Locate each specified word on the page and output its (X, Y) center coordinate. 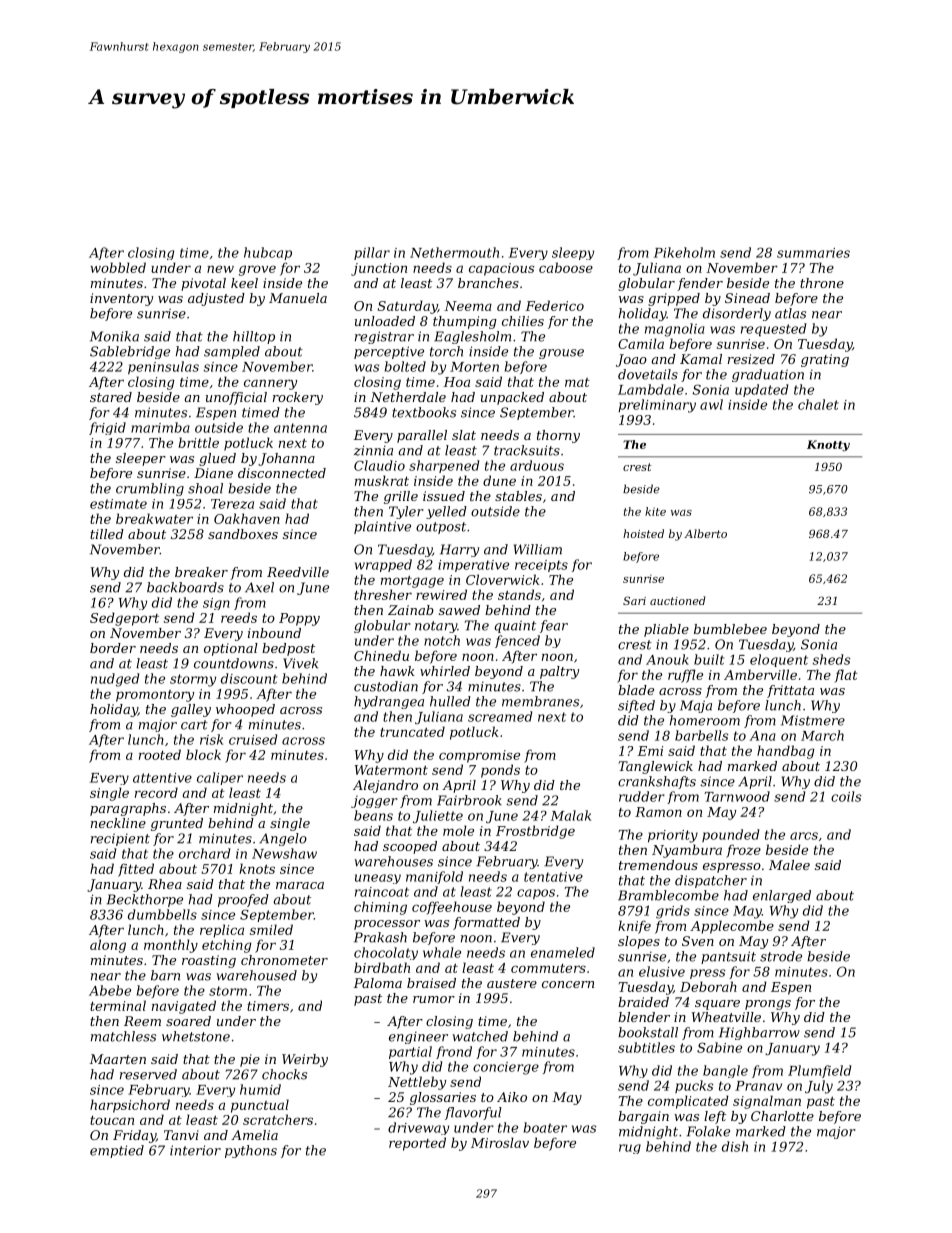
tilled (107, 534)
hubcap (268, 253)
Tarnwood (737, 796)
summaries (813, 253)
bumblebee (730, 629)
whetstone (196, 1036)
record (156, 792)
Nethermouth (454, 252)
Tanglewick (656, 767)
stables (518, 496)
